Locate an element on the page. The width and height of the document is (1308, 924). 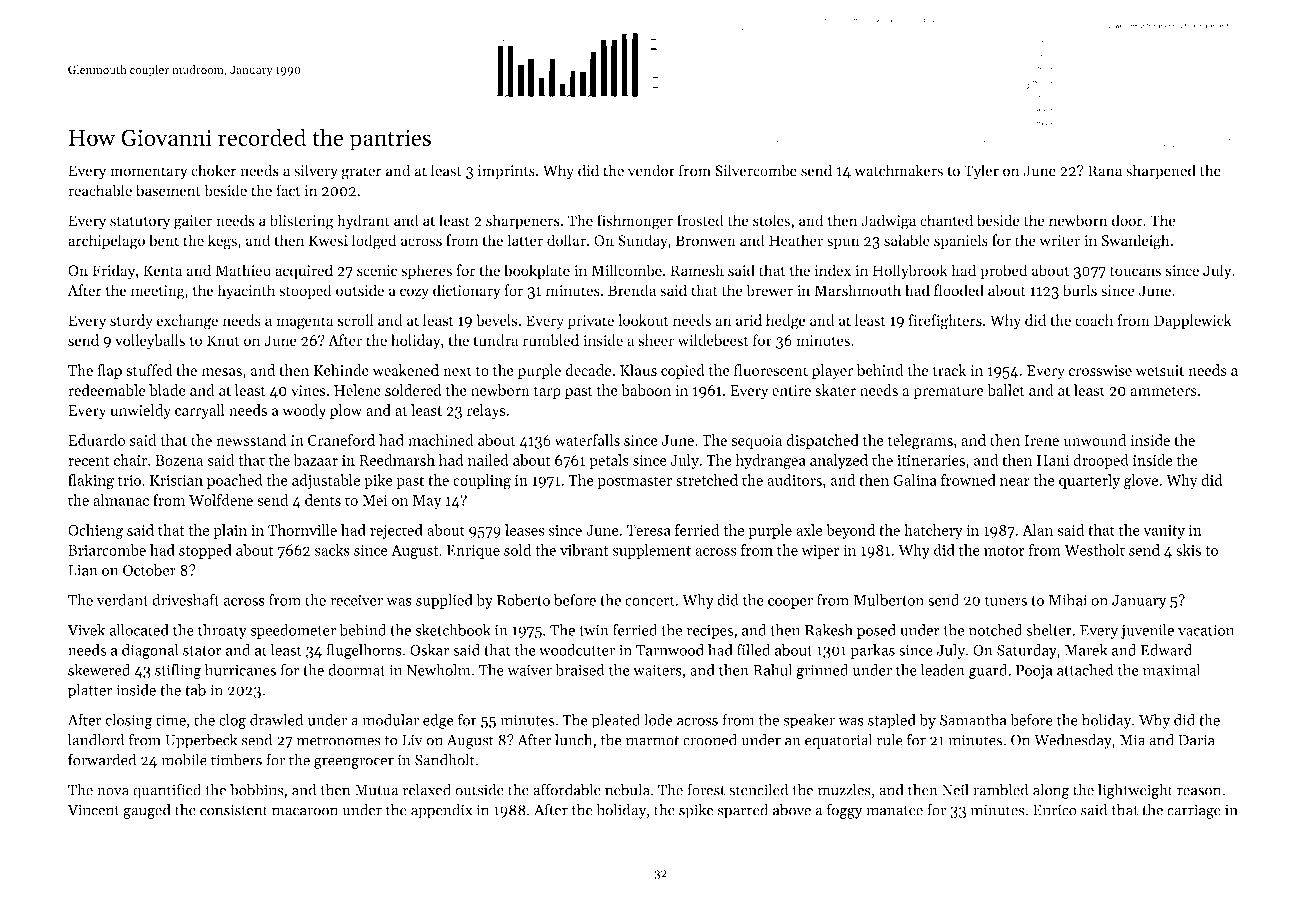
driveshaft is located at coordinates (185, 600).
